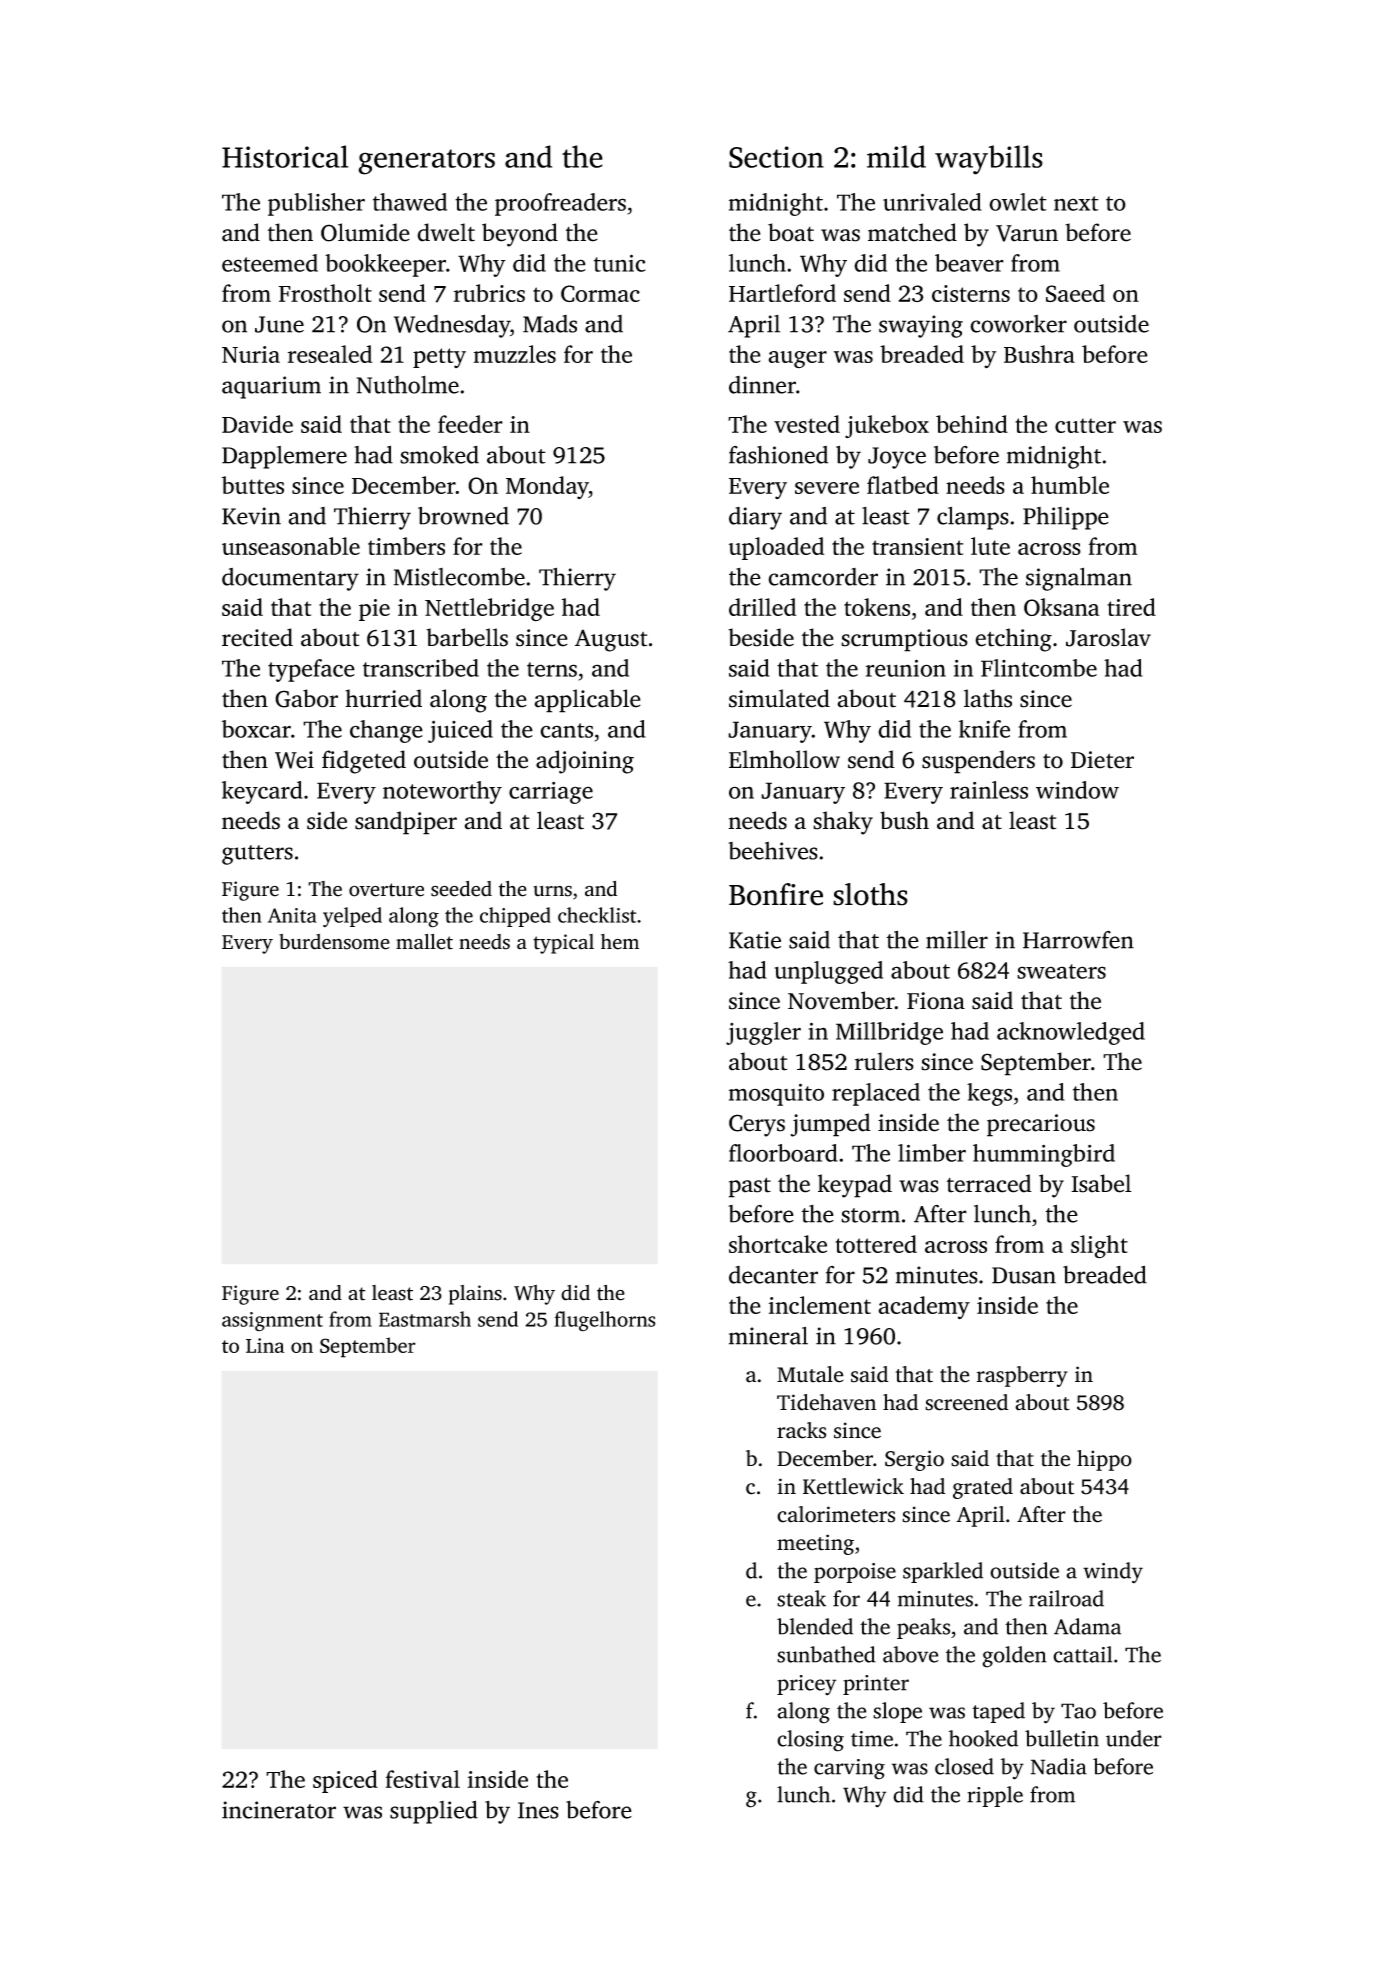 This screenshot has height=1969, width=1386. What do you see at coordinates (776, 157) in the screenshot?
I see `Section` at bounding box center [776, 157].
